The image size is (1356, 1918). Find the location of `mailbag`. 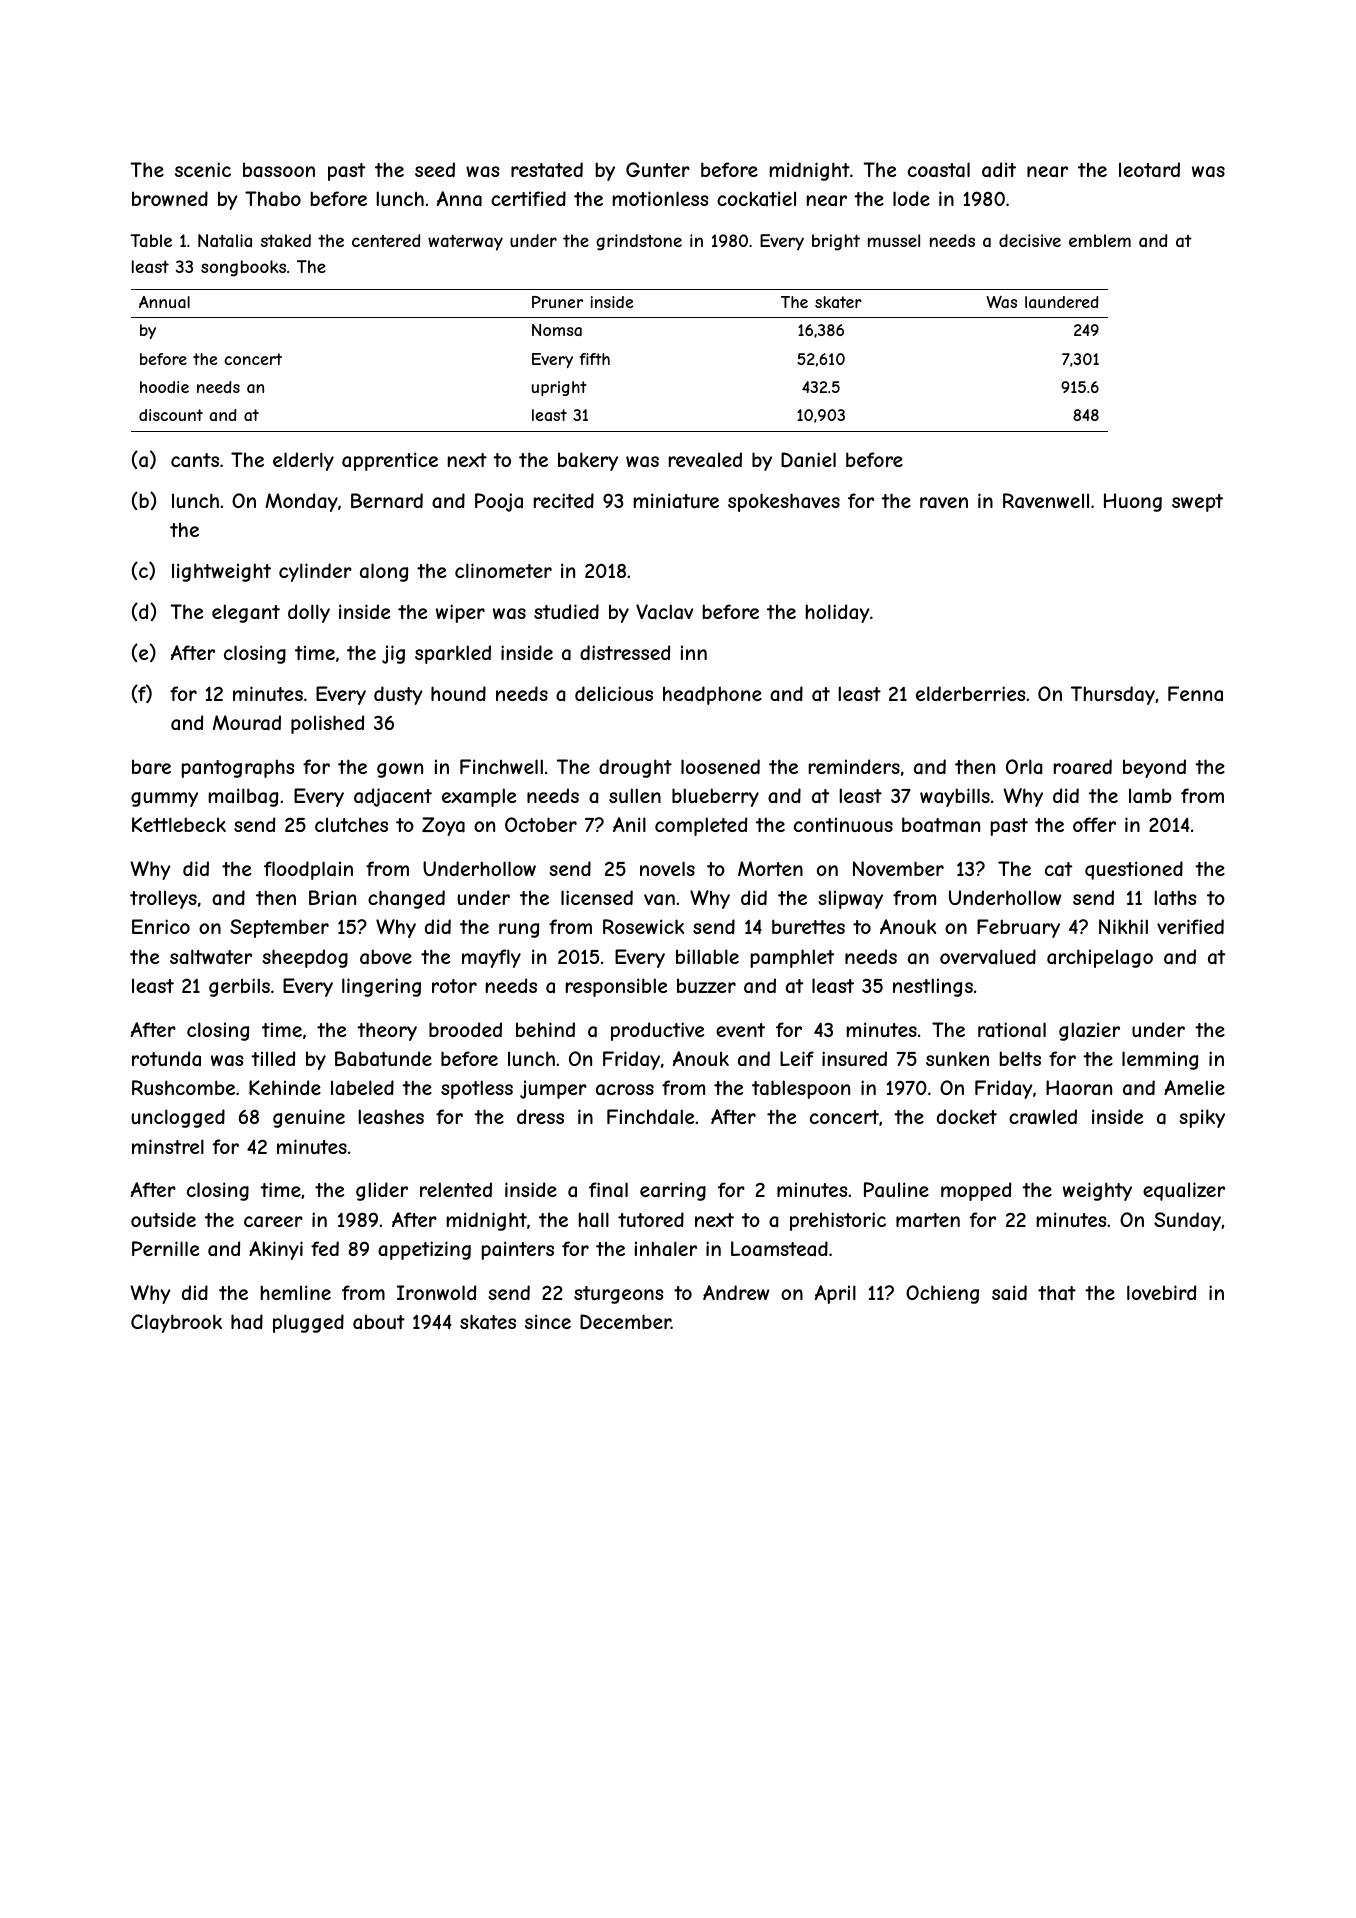

mailbag is located at coordinates (243, 797).
